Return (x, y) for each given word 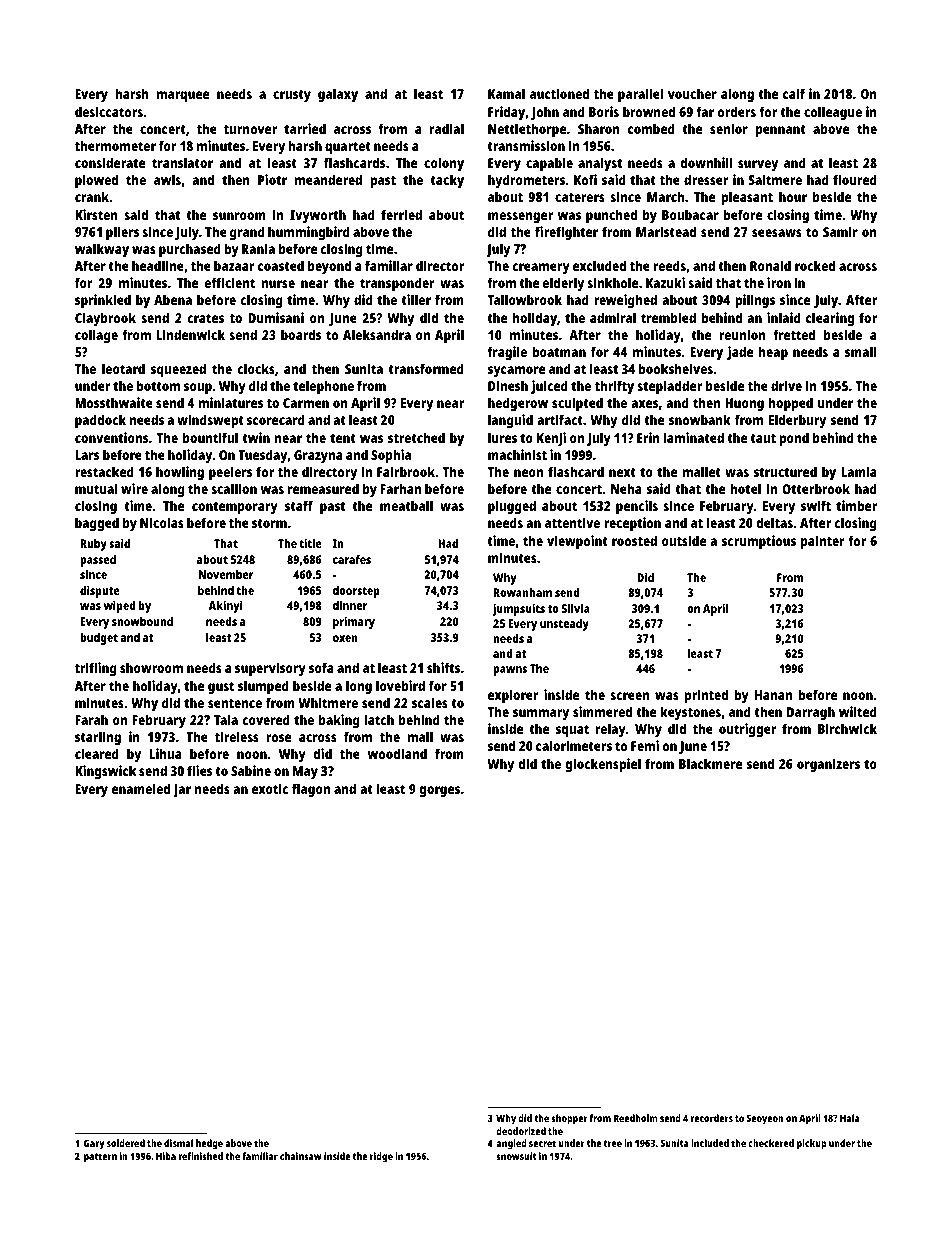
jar (182, 790)
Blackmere (710, 763)
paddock (100, 421)
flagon (311, 790)
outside (684, 540)
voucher (692, 93)
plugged (512, 507)
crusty (292, 96)
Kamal (506, 93)
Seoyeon (765, 1120)
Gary (94, 1145)
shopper (569, 1119)
